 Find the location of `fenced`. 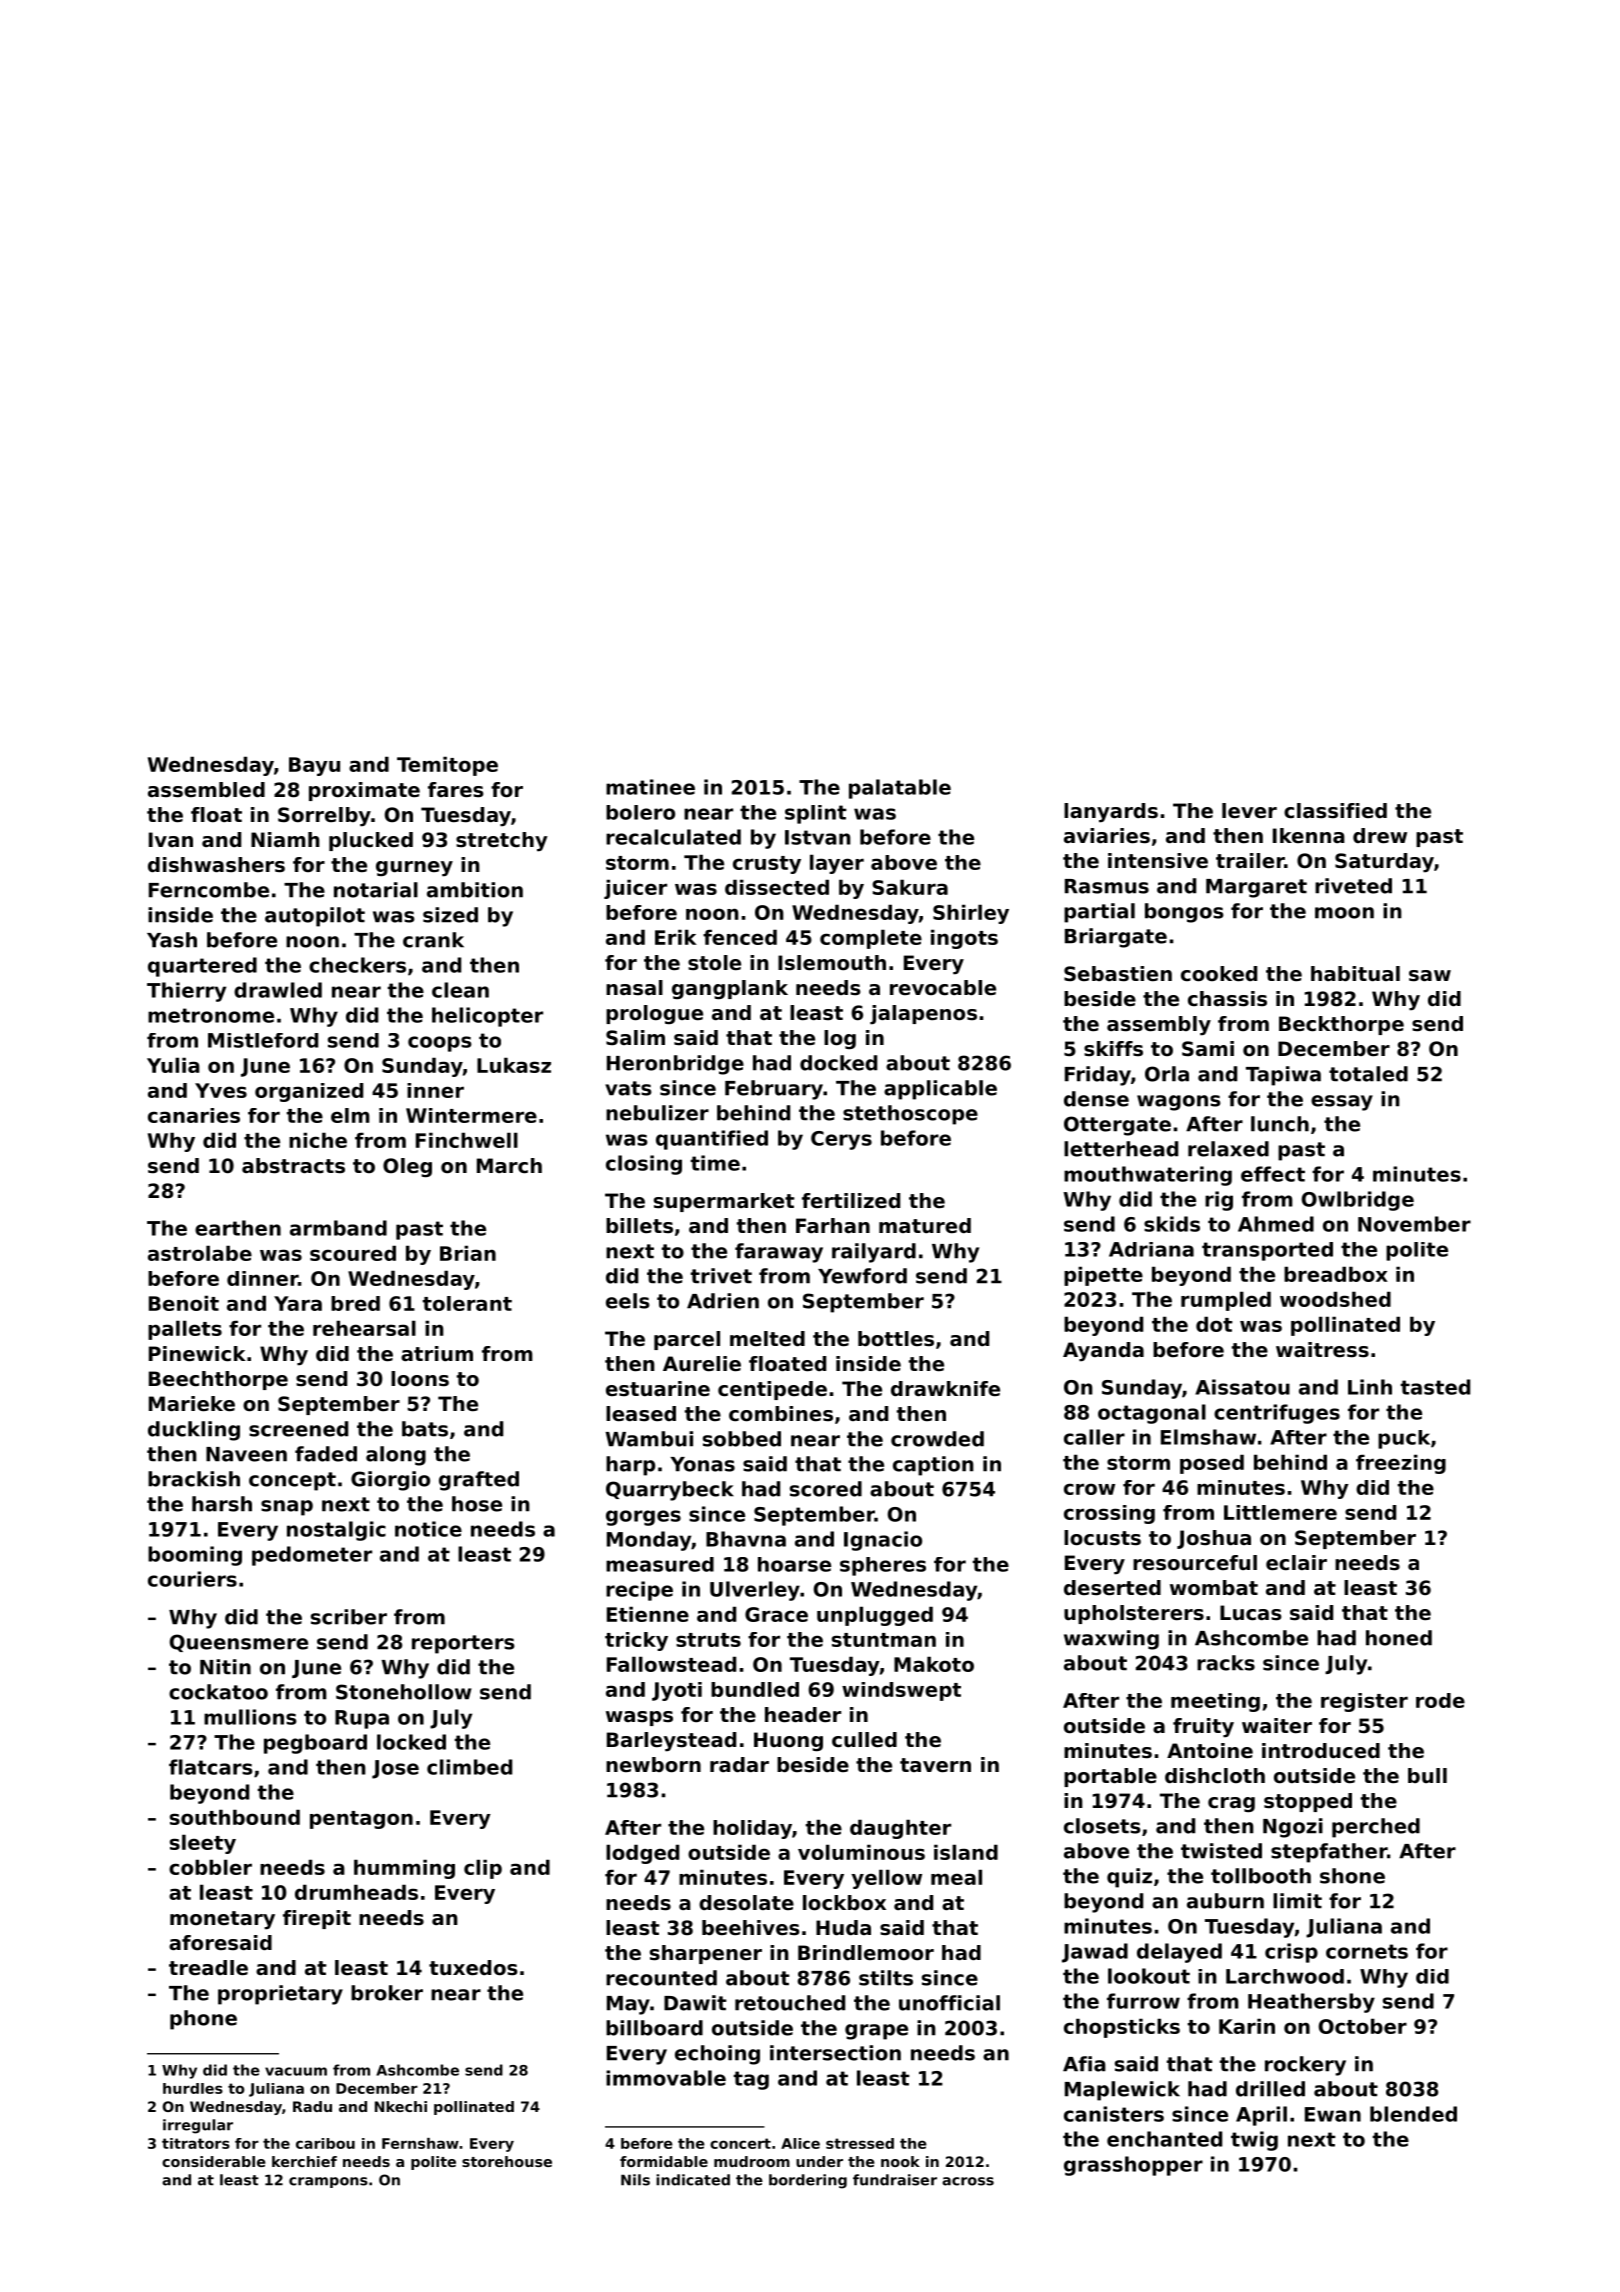

fenced is located at coordinates (740, 937).
